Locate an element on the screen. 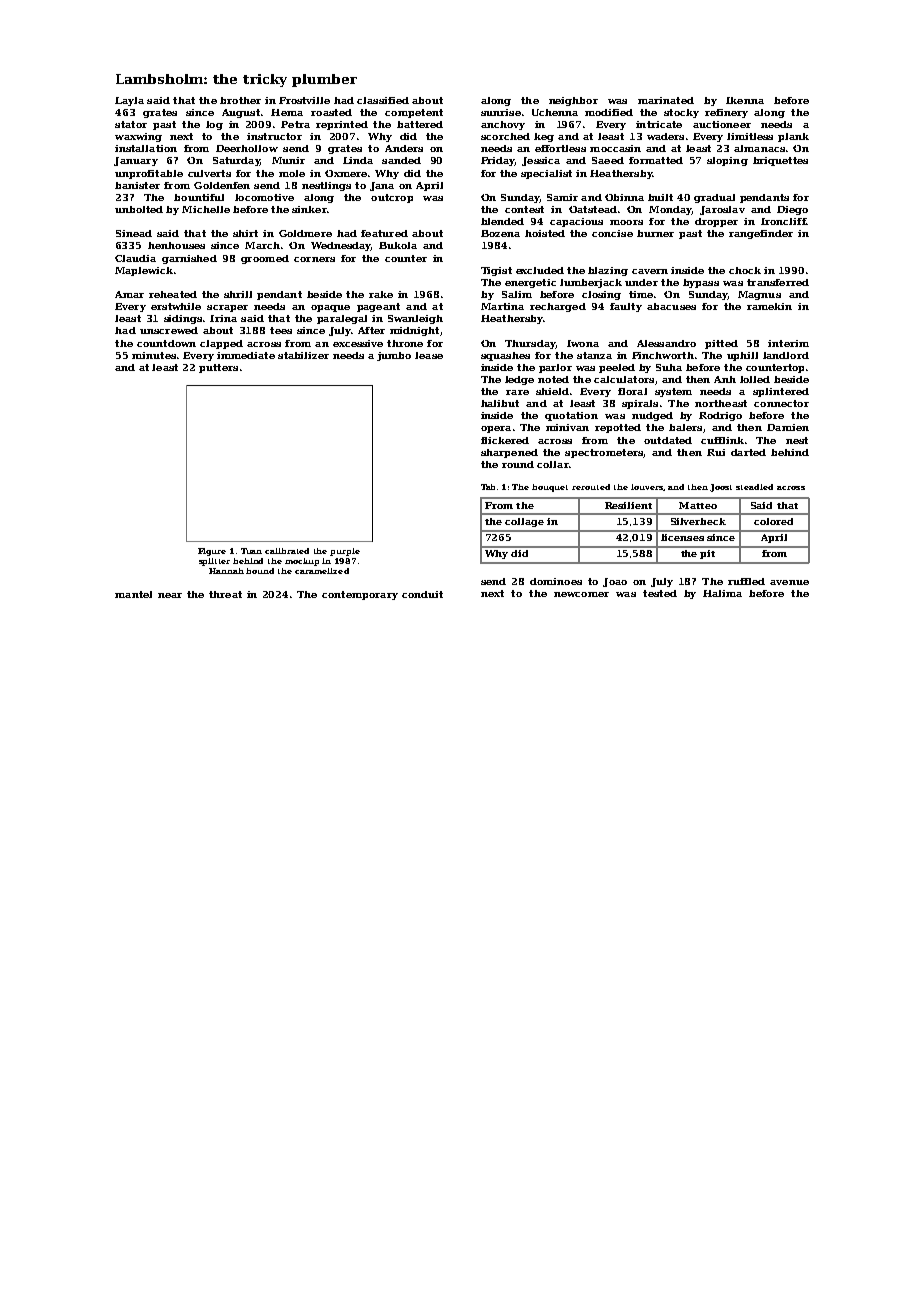 This screenshot has width=924, height=1308. plank is located at coordinates (793, 137).
